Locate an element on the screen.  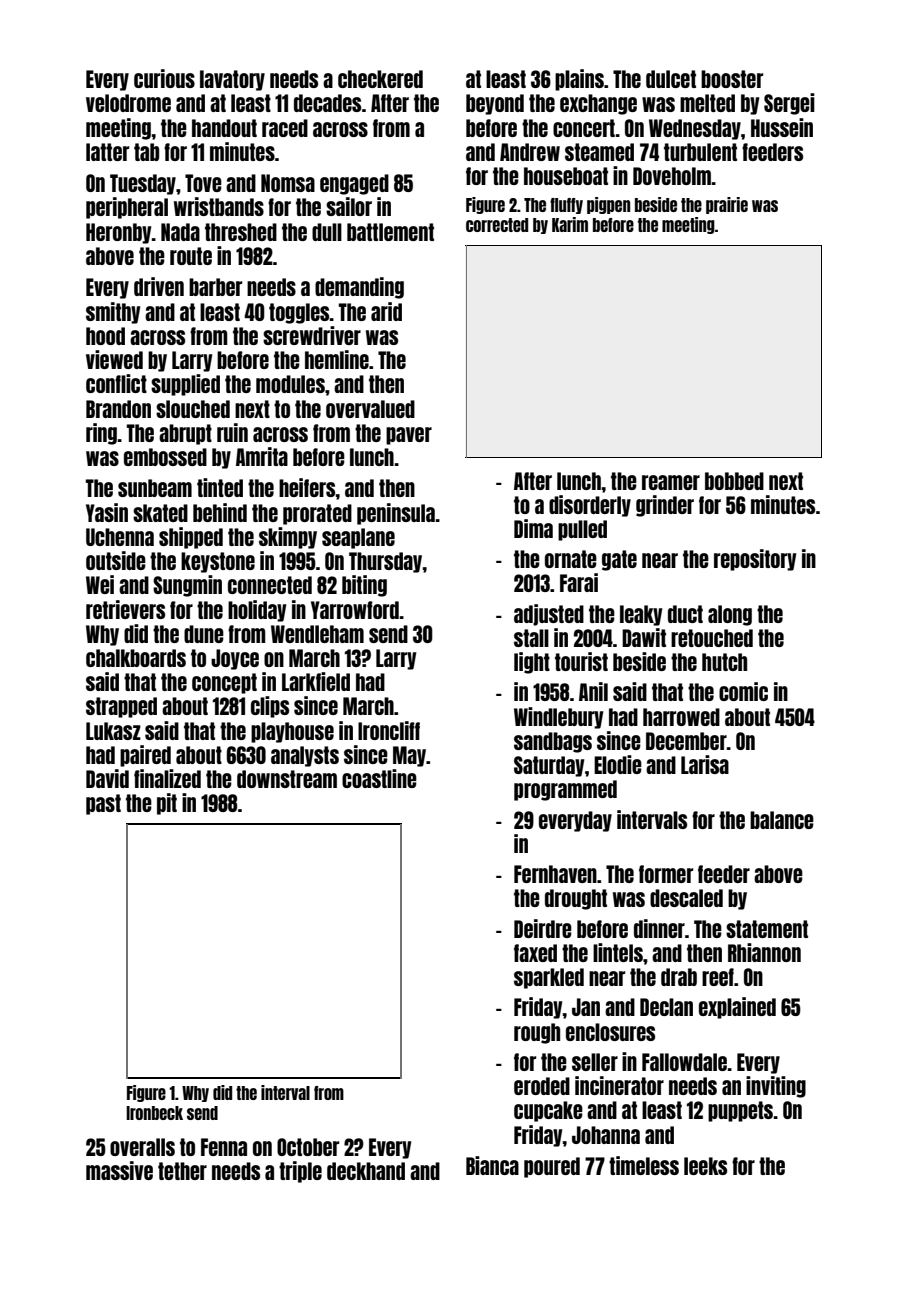
reamer is located at coordinates (671, 482).
